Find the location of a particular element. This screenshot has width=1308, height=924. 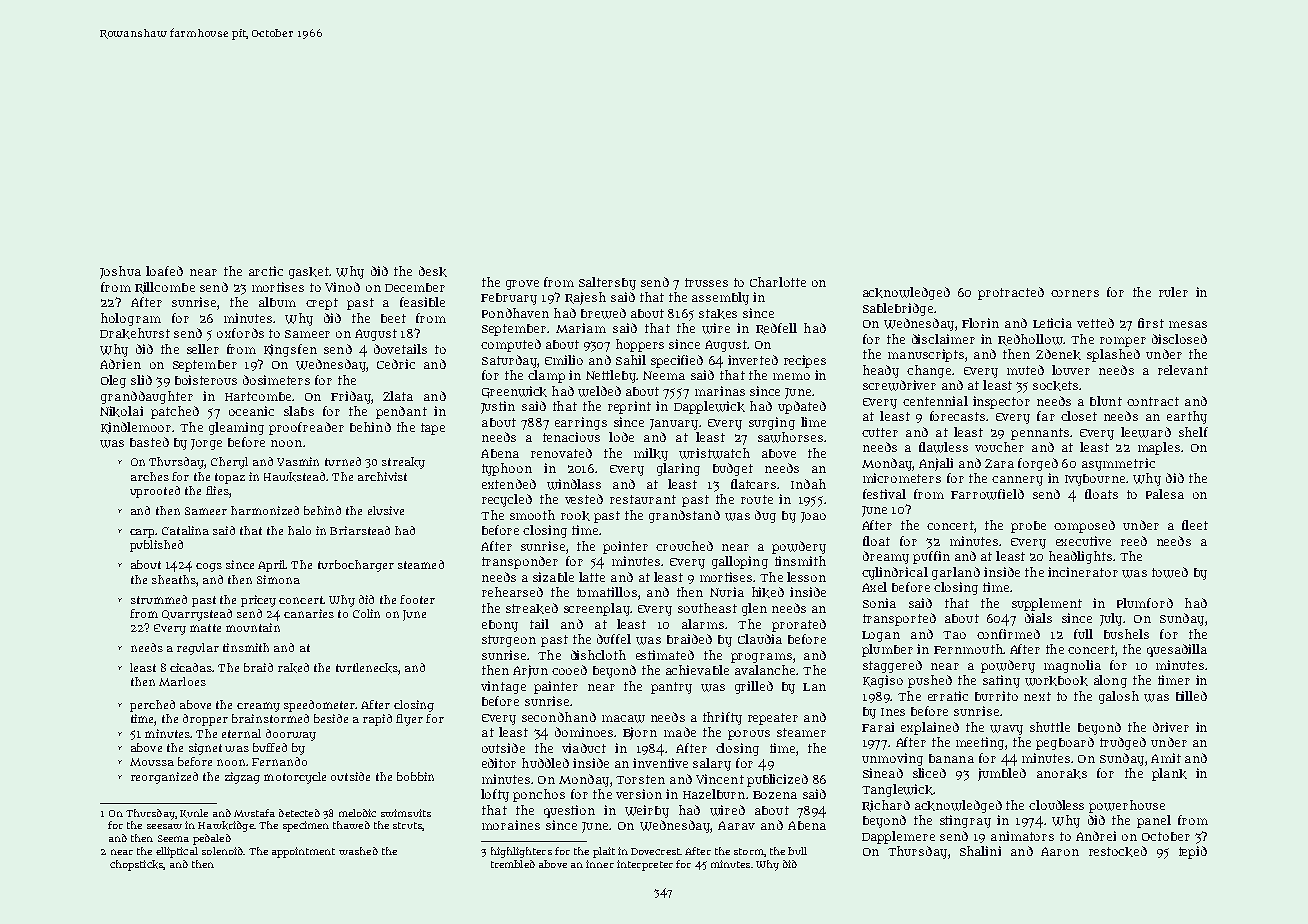

Colin is located at coordinates (366, 613).
